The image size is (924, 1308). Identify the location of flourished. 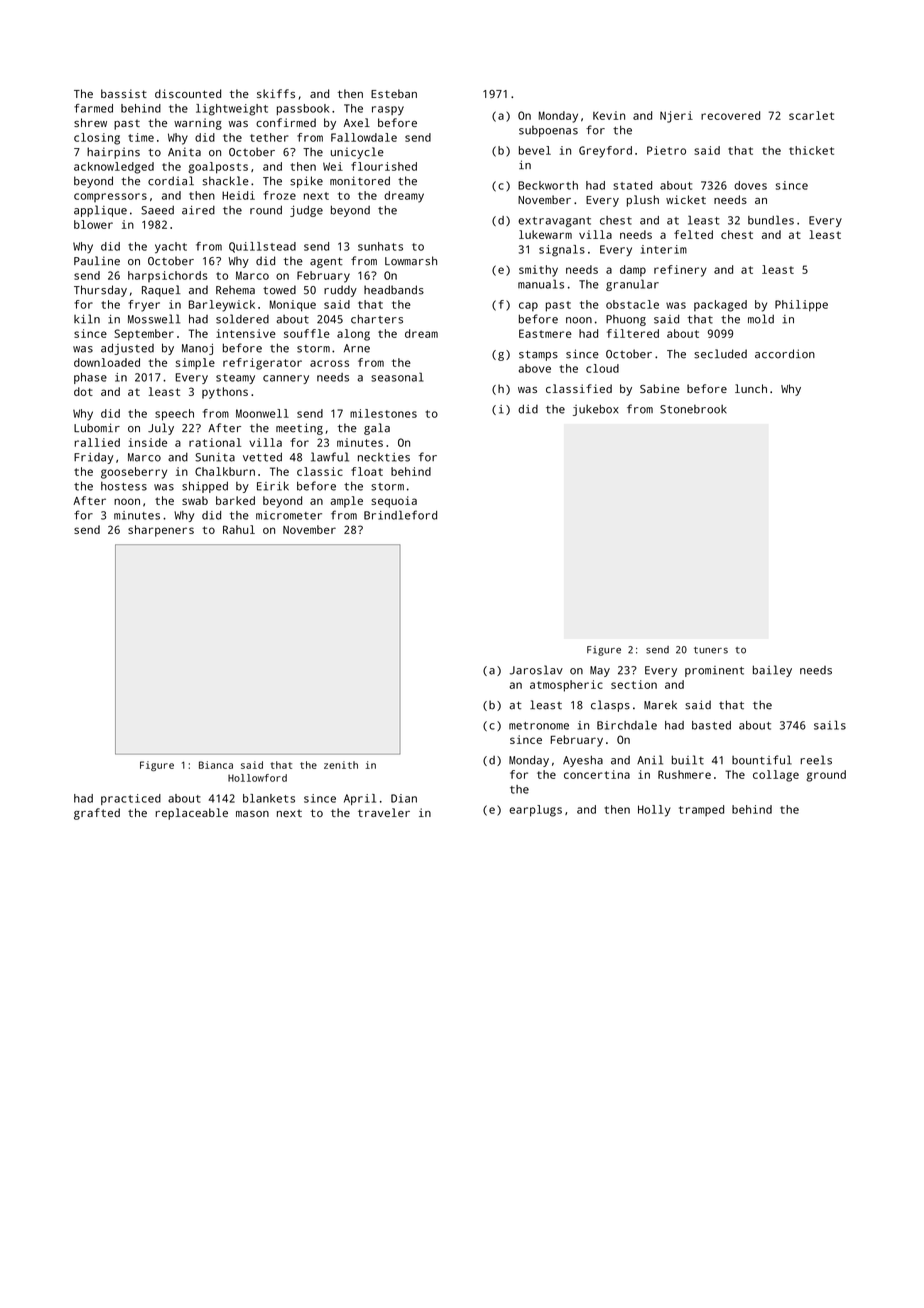
(384, 166).
